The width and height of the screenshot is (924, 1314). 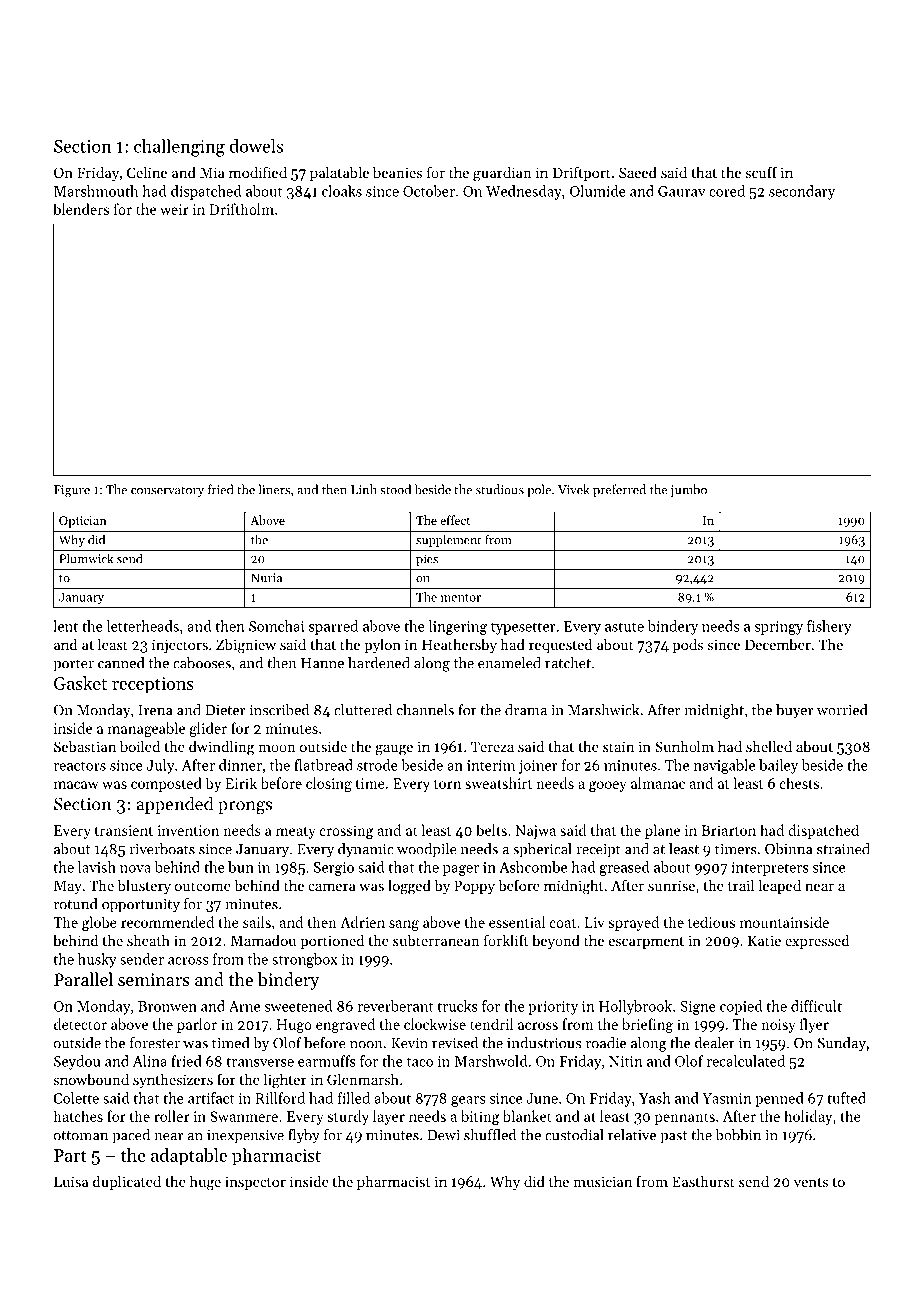 What do you see at coordinates (778, 644) in the screenshot?
I see `December` at bounding box center [778, 644].
